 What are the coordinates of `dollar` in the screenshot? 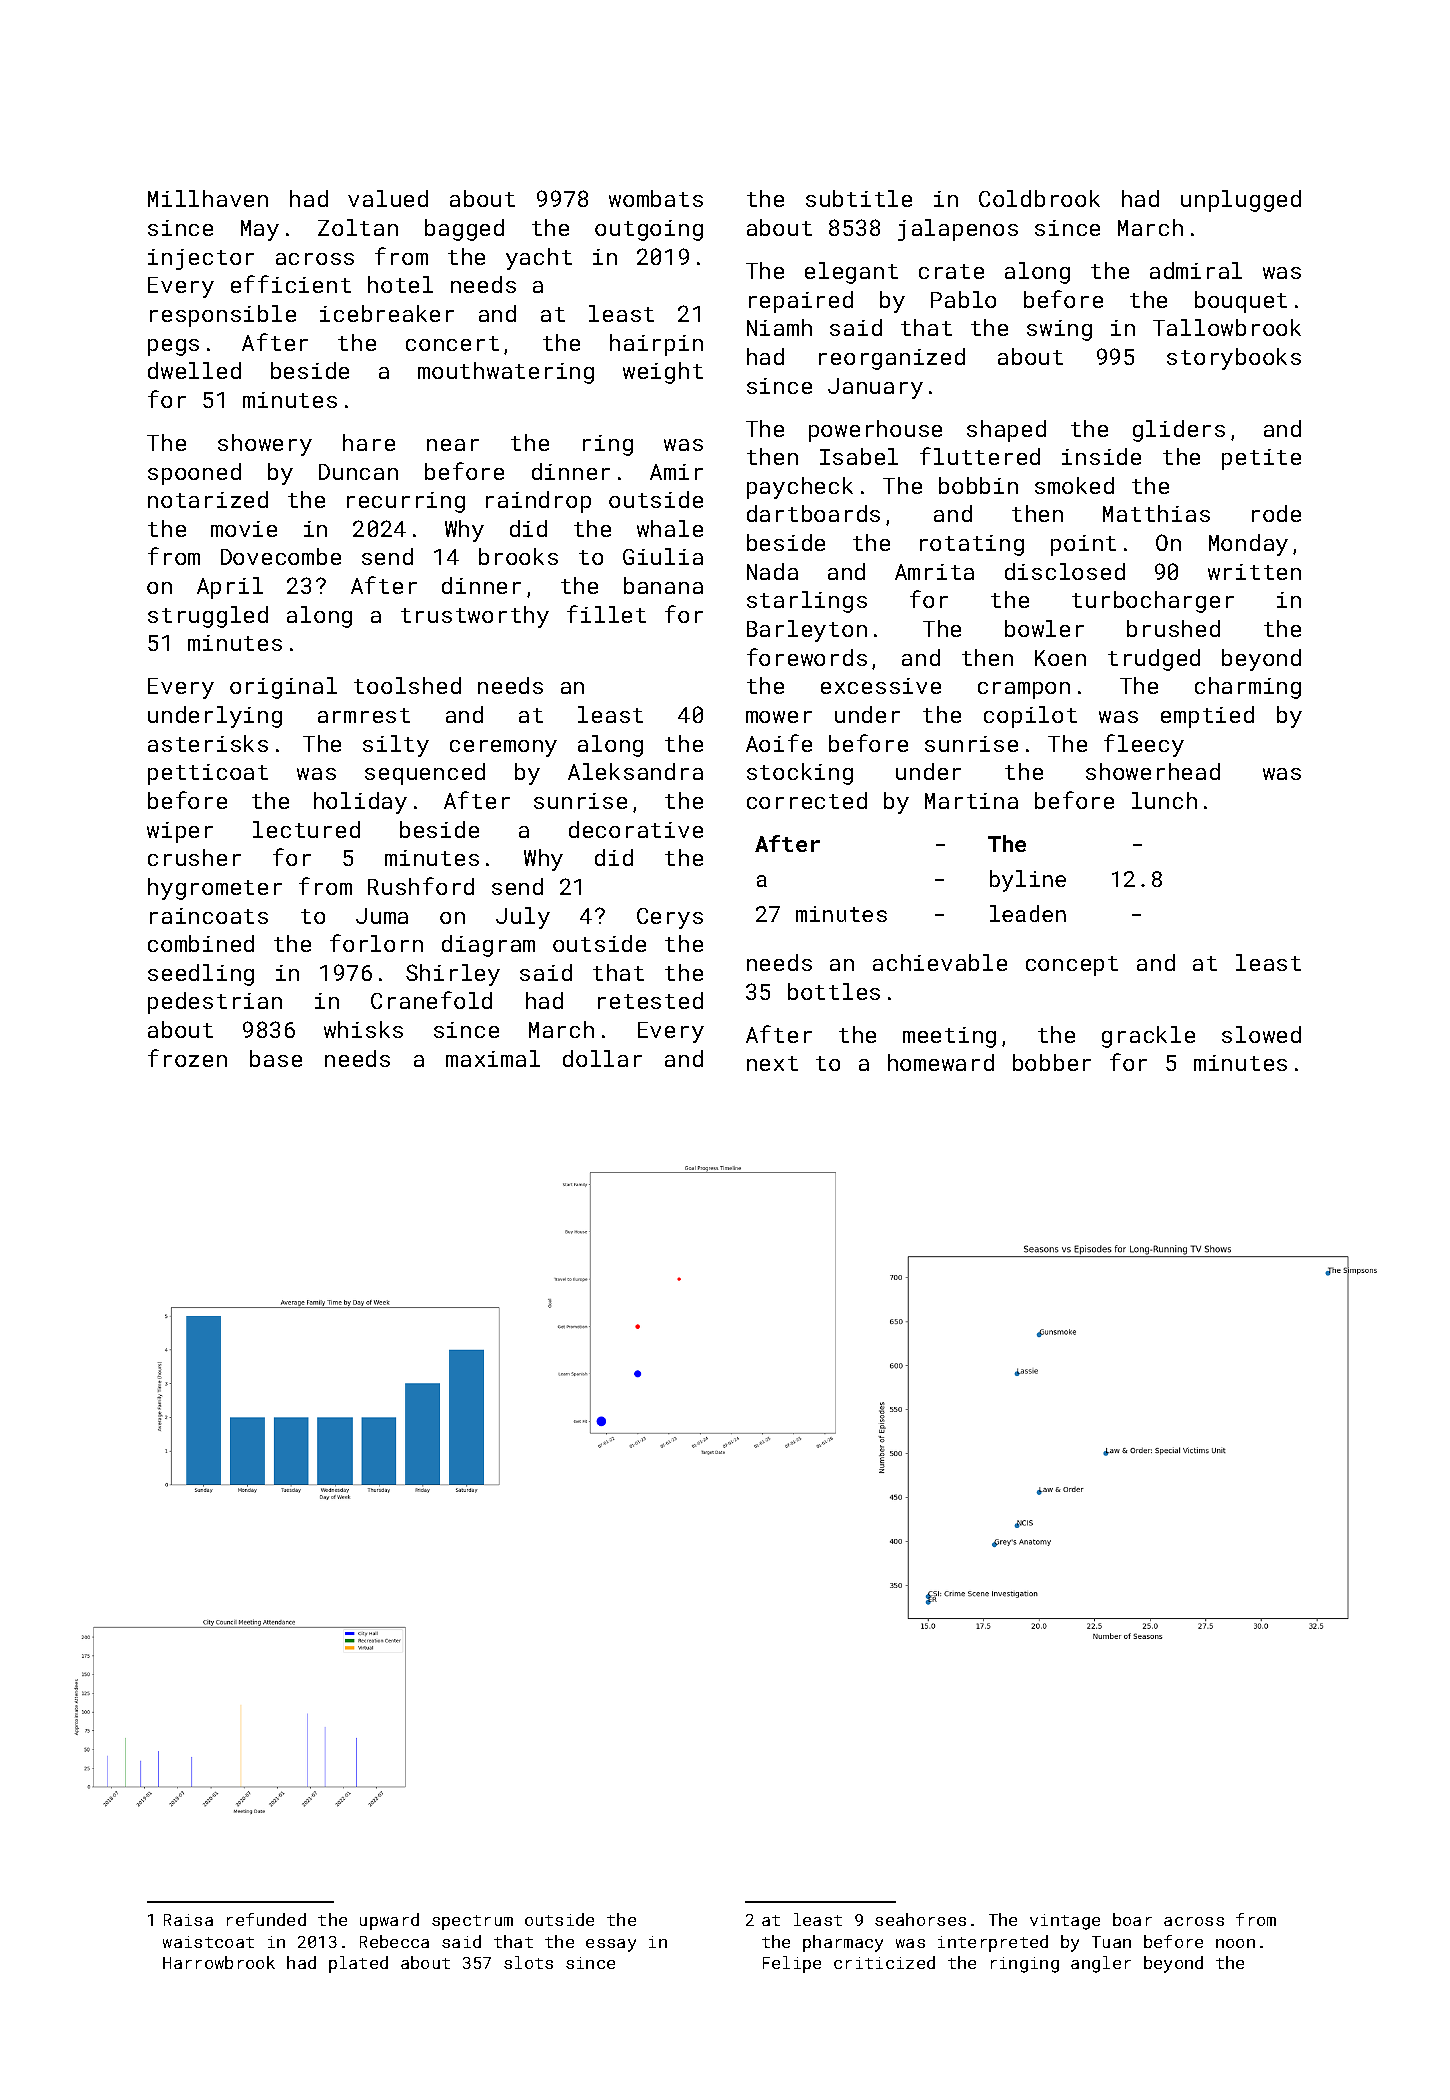 It's located at (602, 1058).
